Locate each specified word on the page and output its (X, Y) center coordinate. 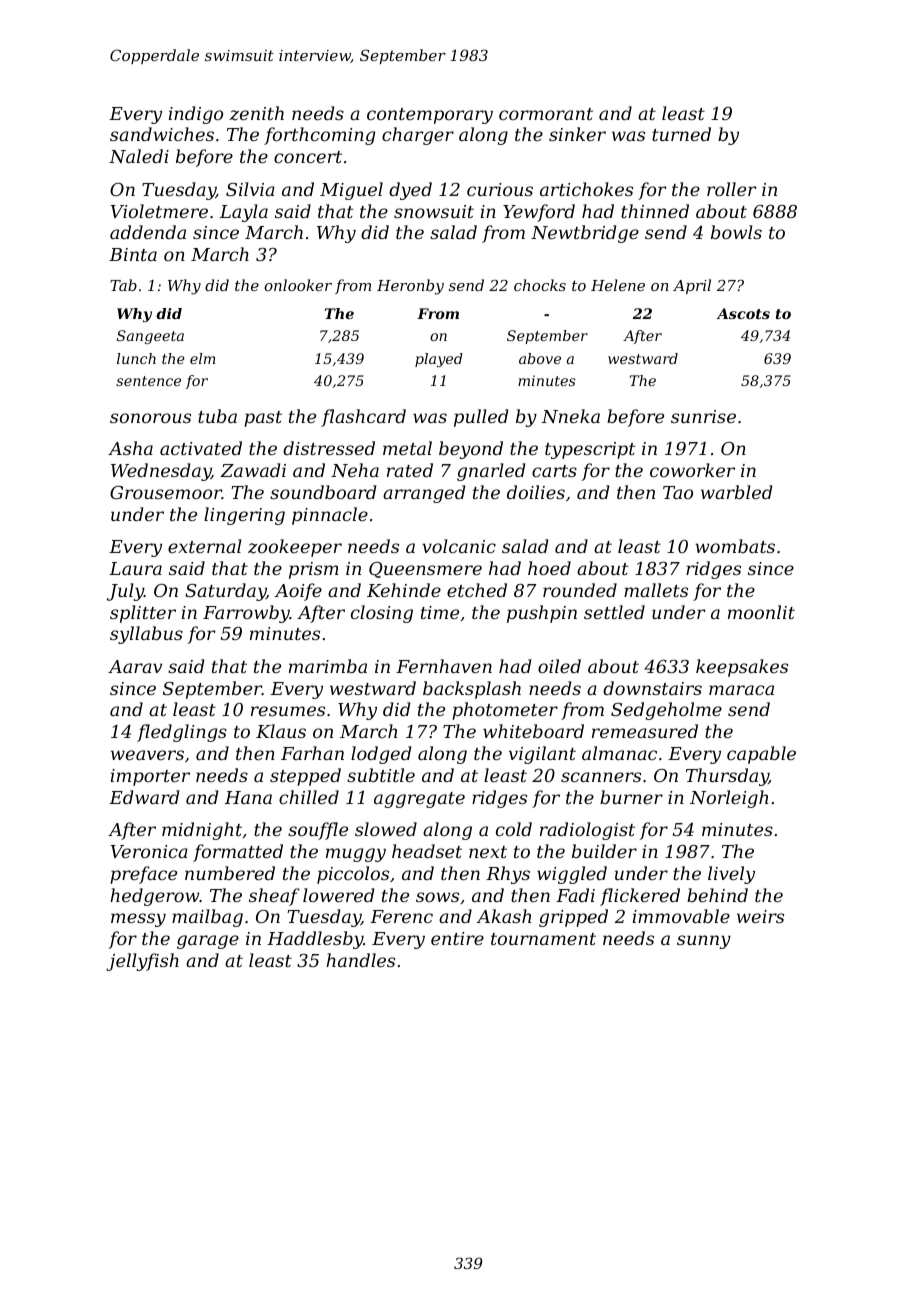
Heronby (410, 287)
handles (360, 960)
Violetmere (159, 211)
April (692, 286)
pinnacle (330, 516)
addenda (148, 232)
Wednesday (161, 472)
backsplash (472, 690)
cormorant (546, 114)
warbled (736, 492)
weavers (147, 755)
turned (681, 134)
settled (614, 612)
